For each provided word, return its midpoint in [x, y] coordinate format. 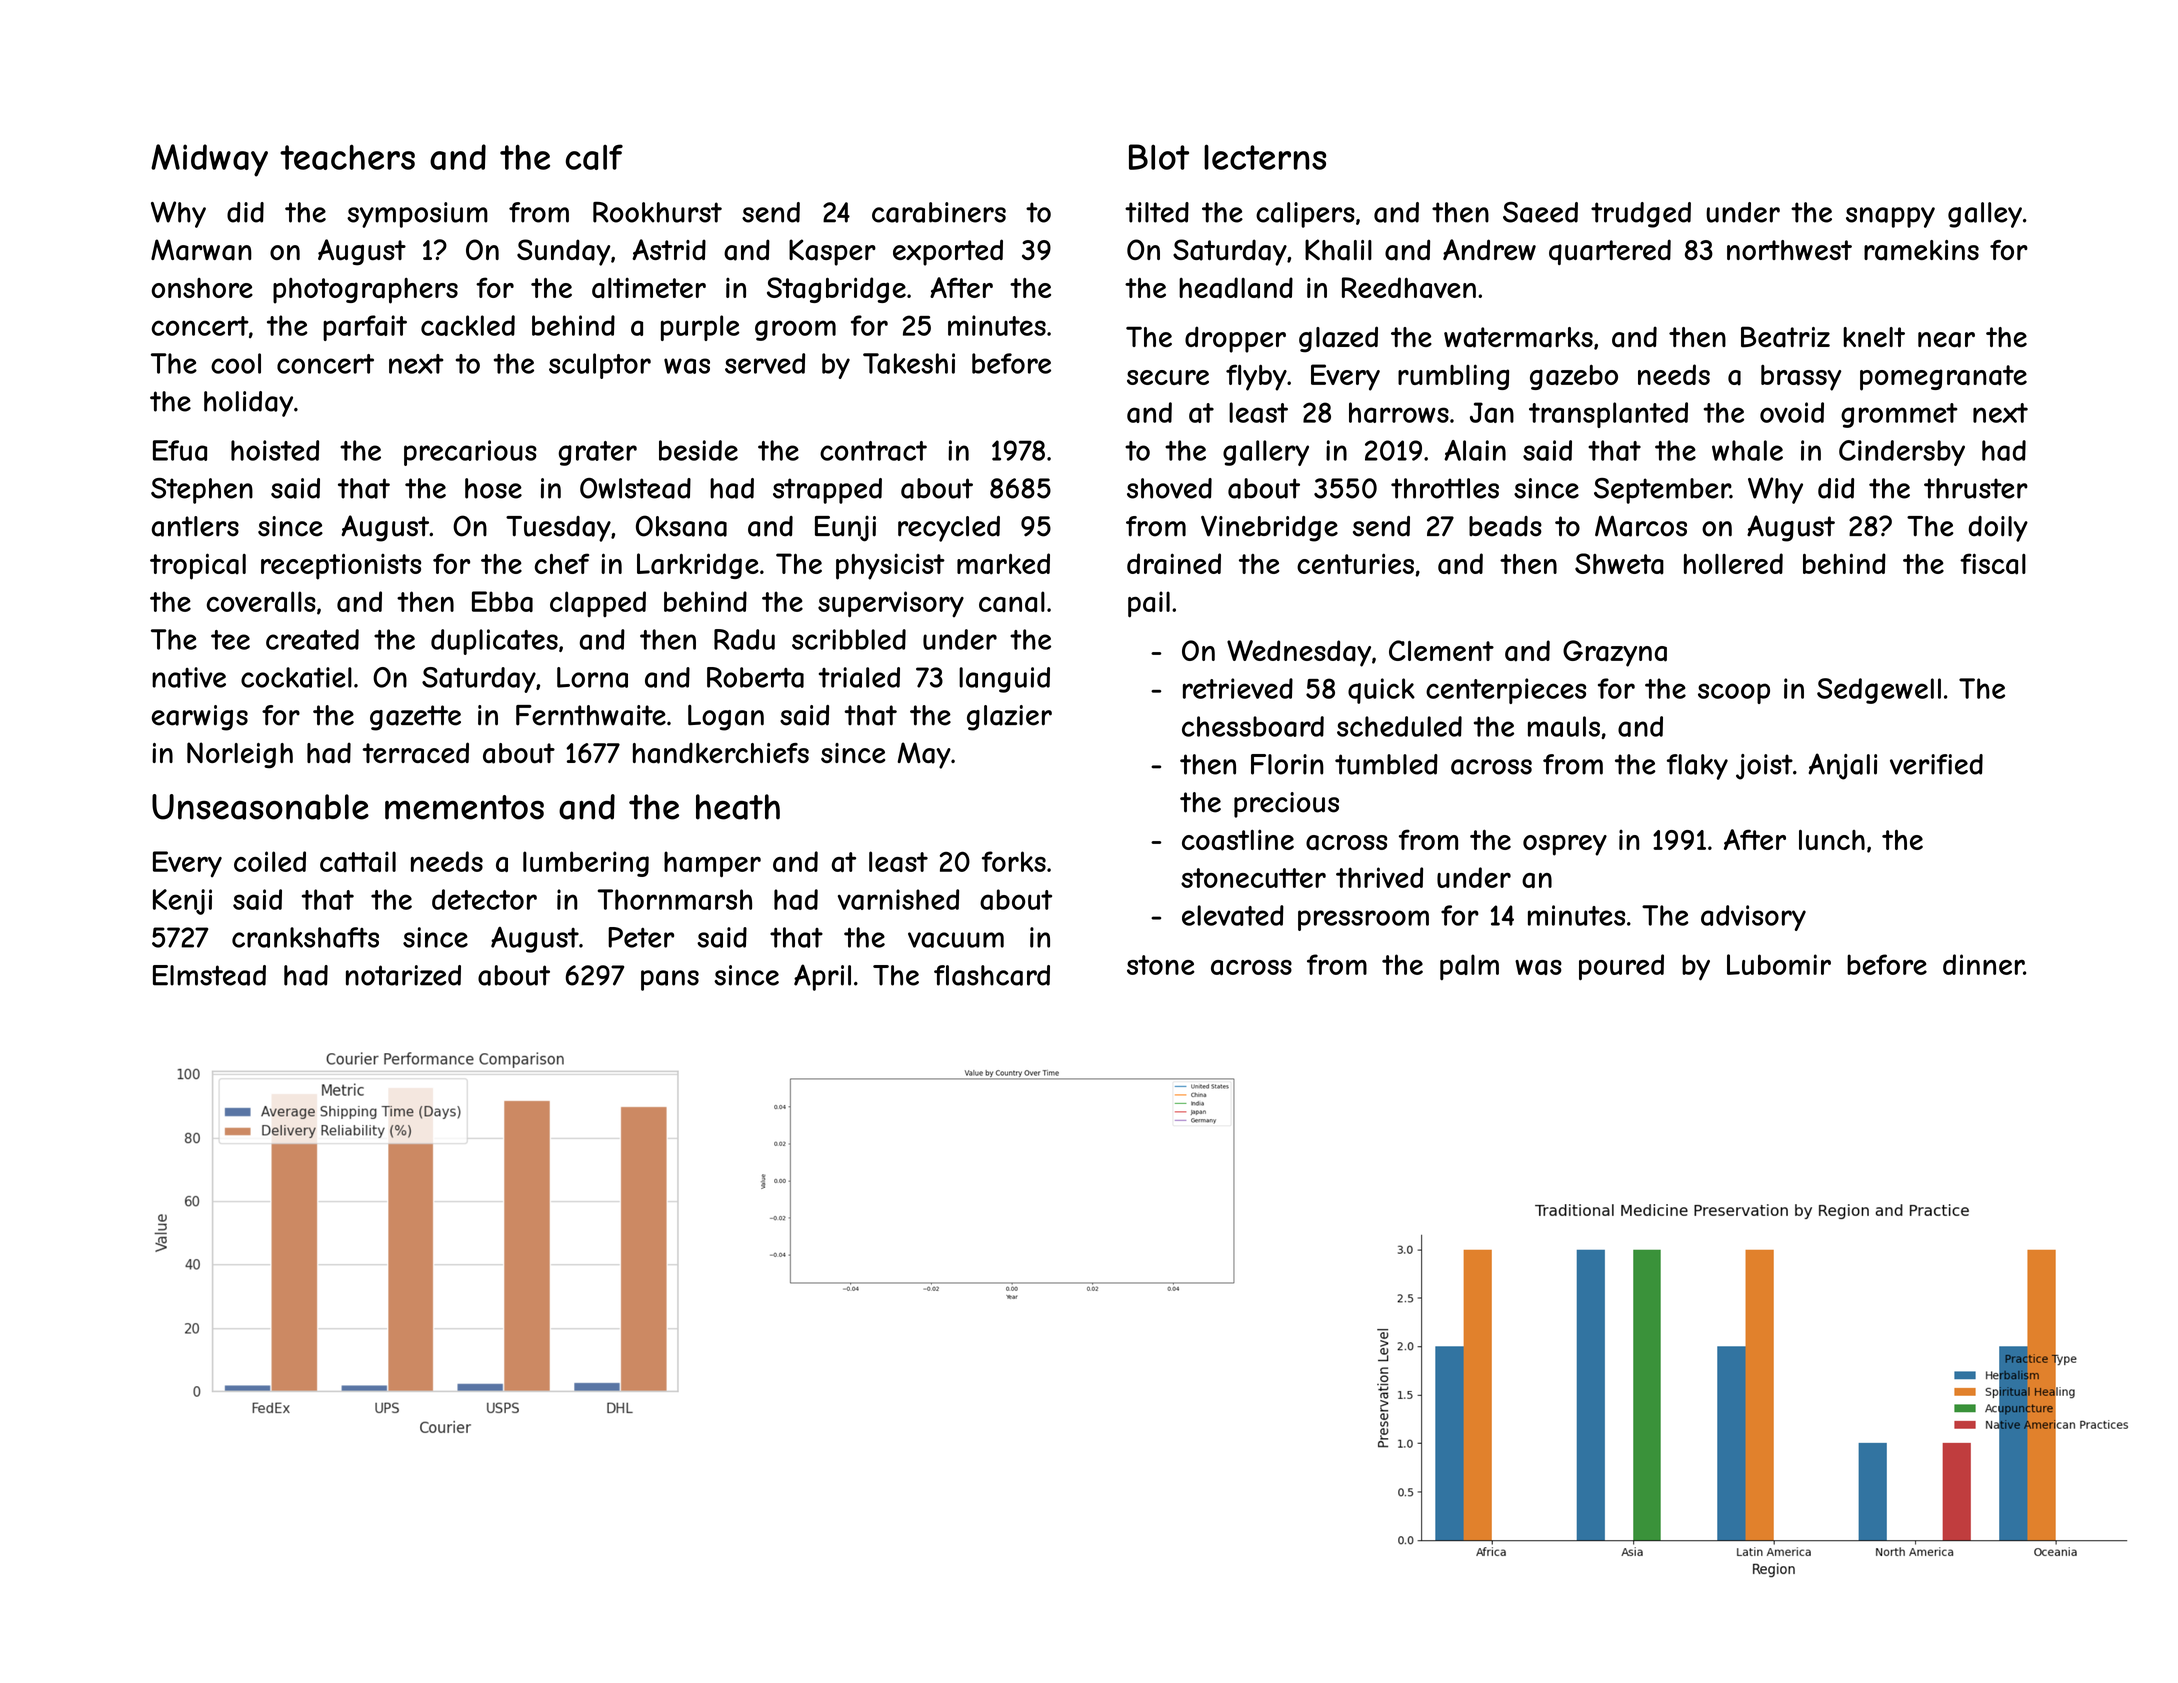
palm [1469, 967]
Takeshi [909, 363]
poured [1621, 967]
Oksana [681, 526]
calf [594, 157]
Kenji [182, 902]
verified [1936, 764]
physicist [890, 566]
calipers [1305, 215]
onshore [202, 288]
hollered [1733, 563]
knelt [1874, 337]
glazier [1009, 718]
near [1946, 340]
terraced [415, 753]
